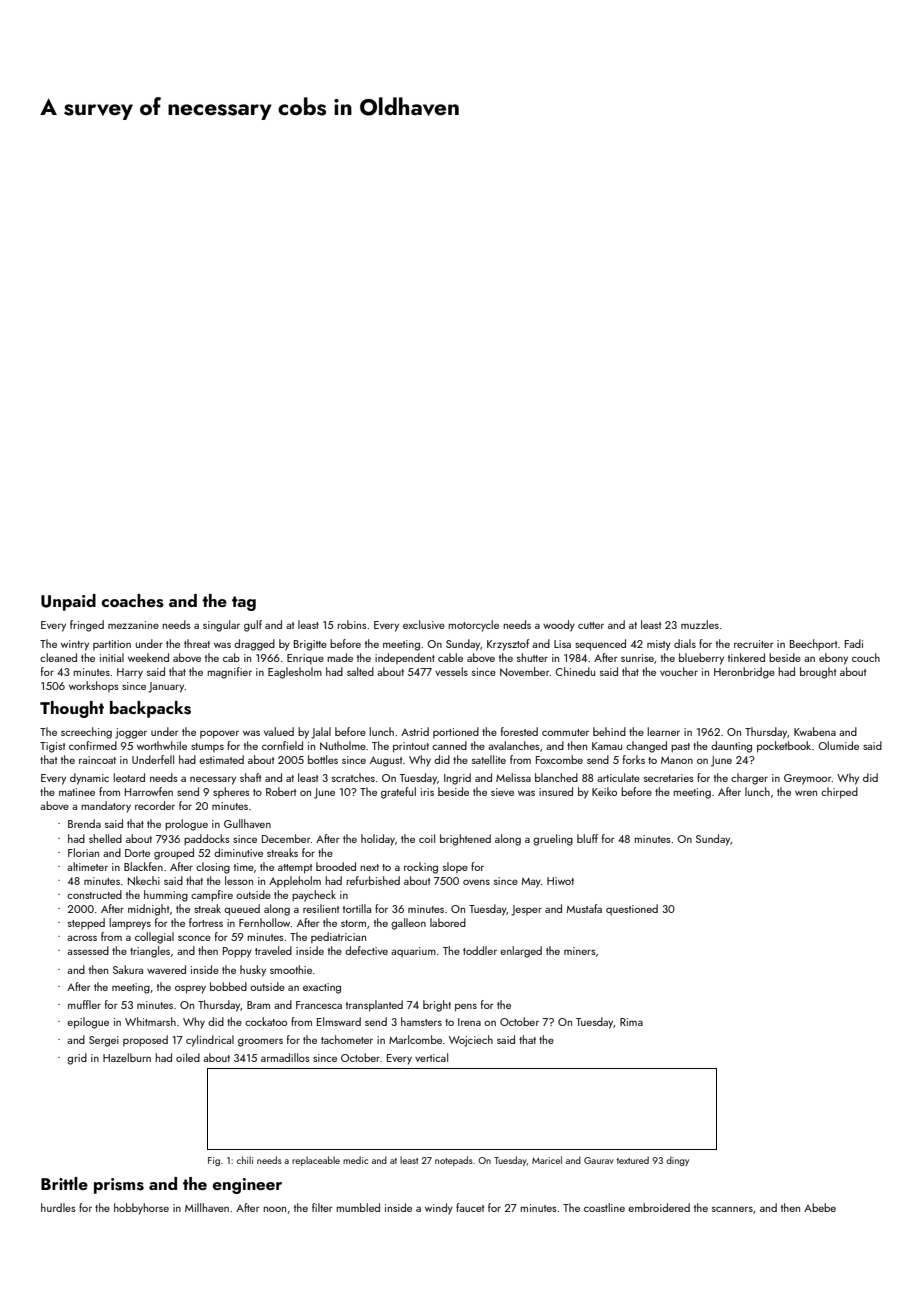  Describe the element at coordinates (604, 1207) in the screenshot. I see `coastline` at that location.
